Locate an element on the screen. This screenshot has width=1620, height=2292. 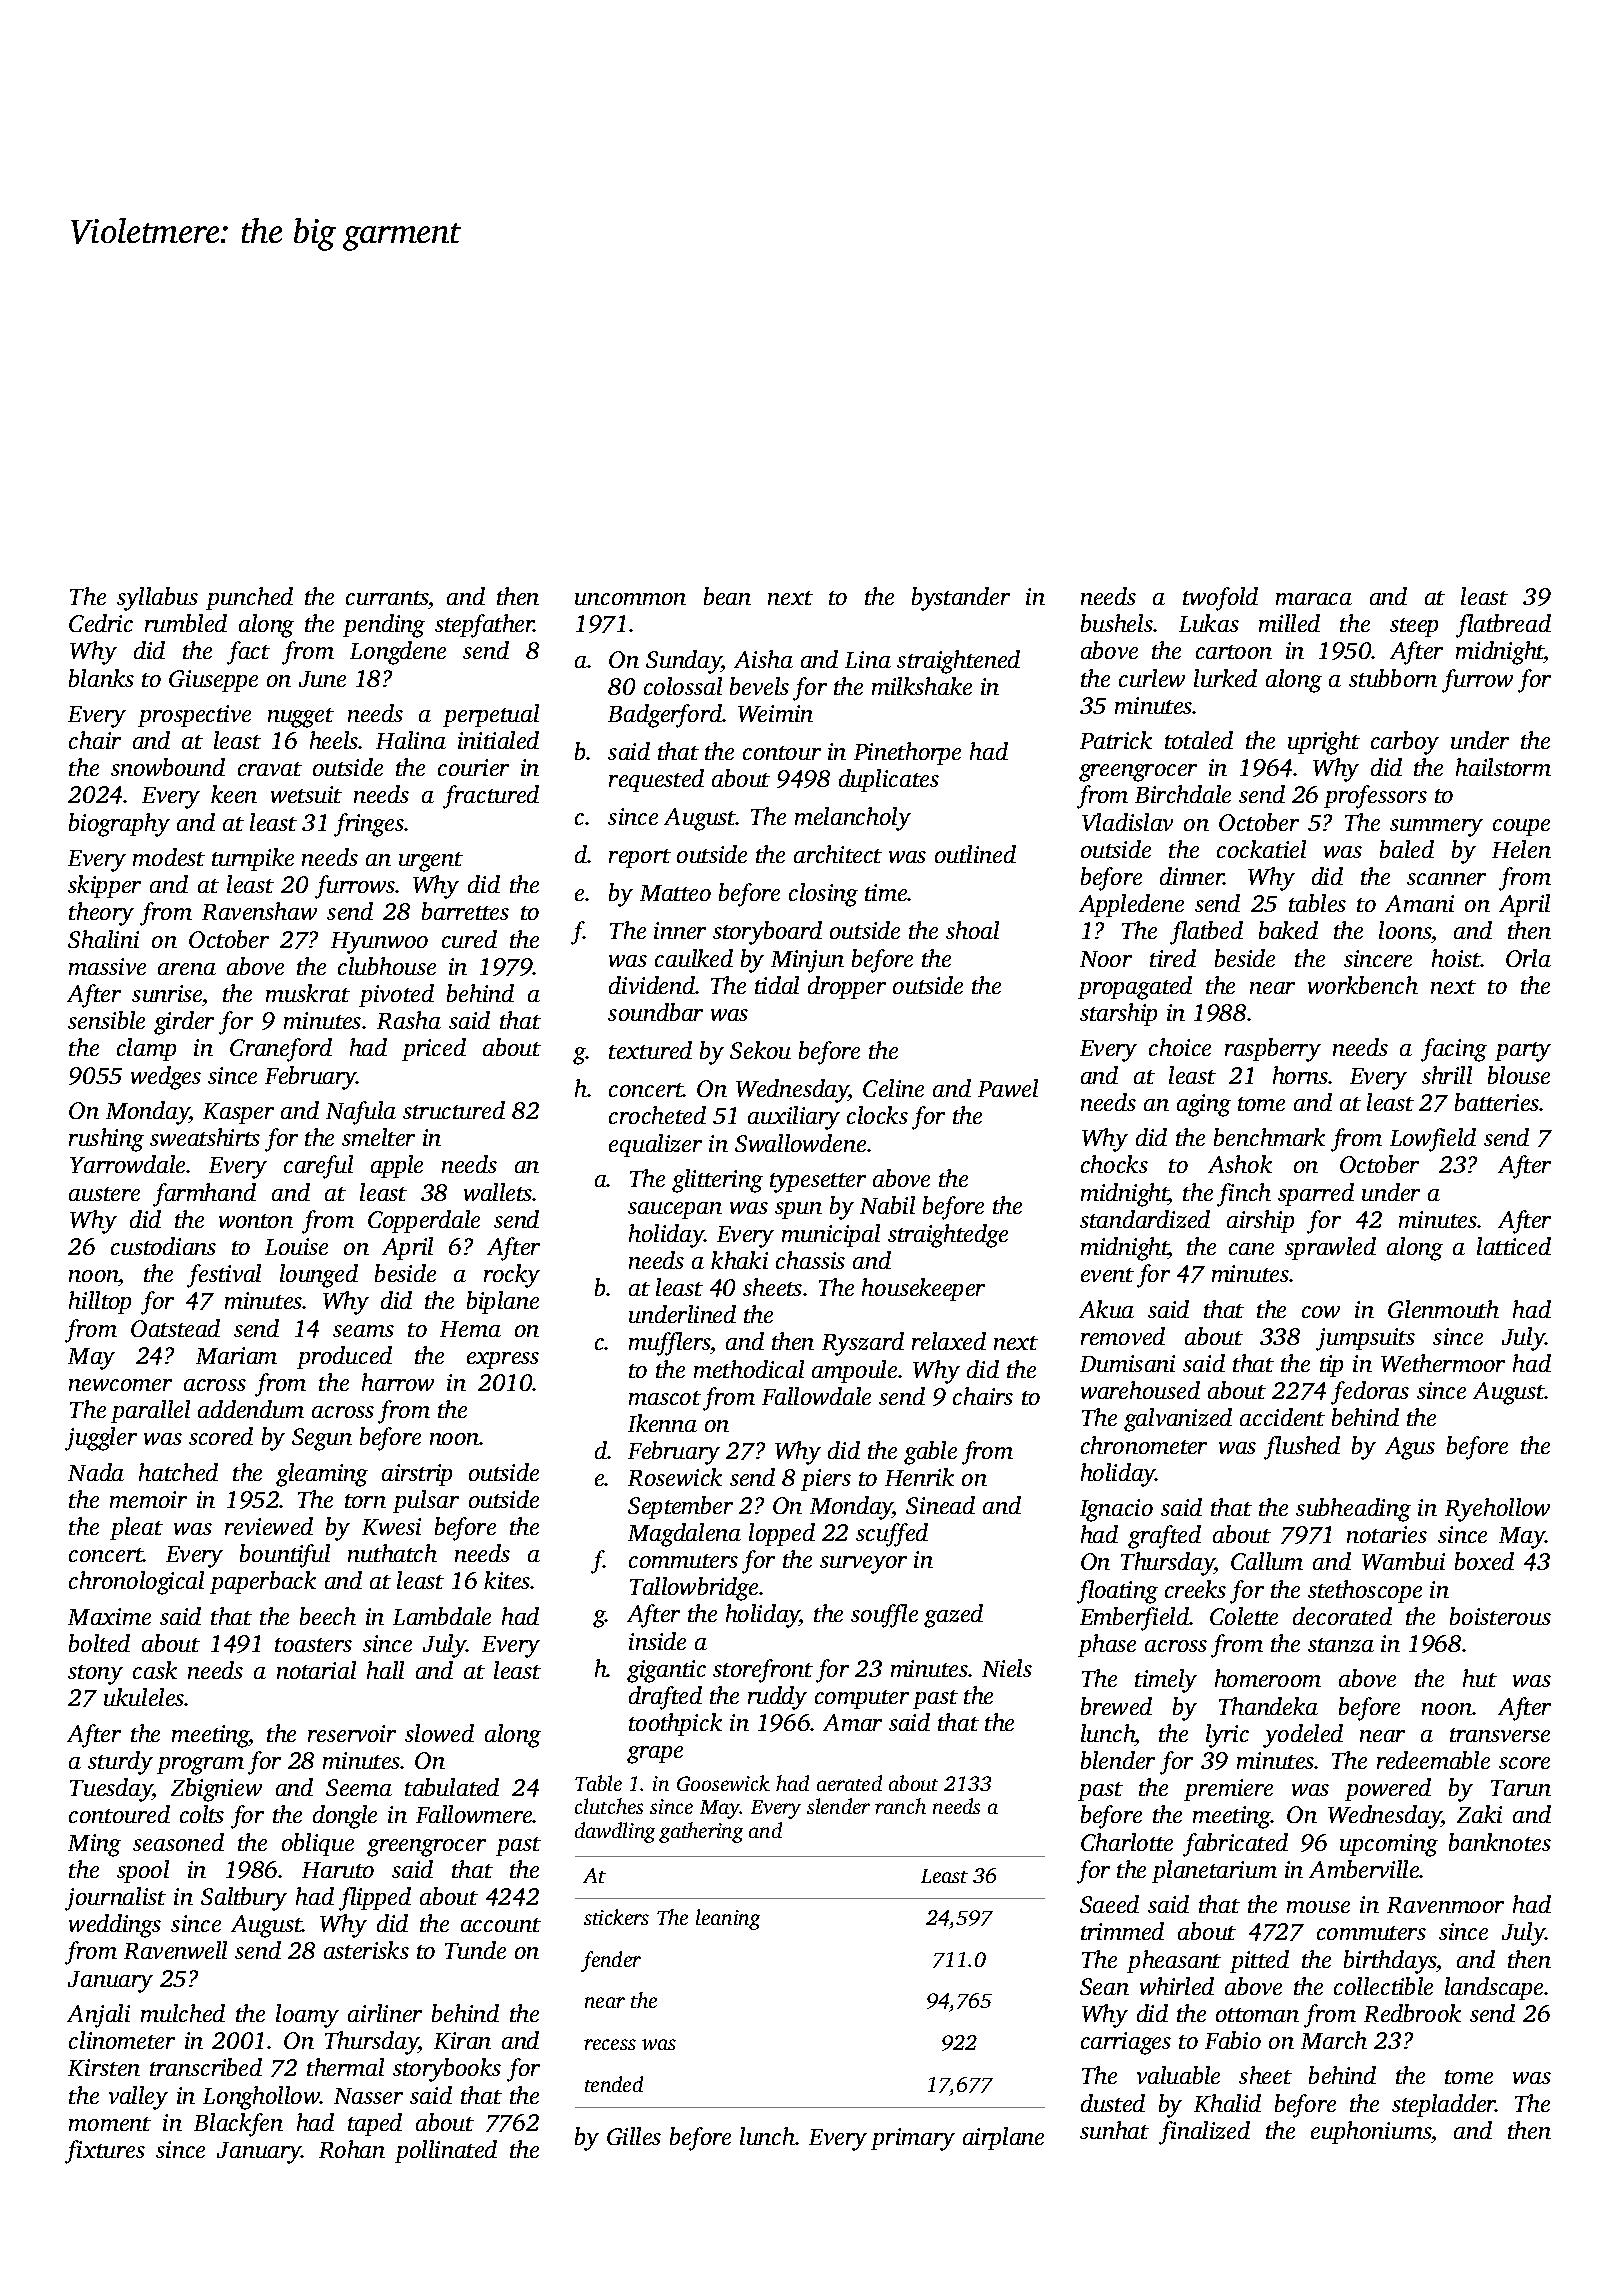
leaning is located at coordinates (728, 1919).
